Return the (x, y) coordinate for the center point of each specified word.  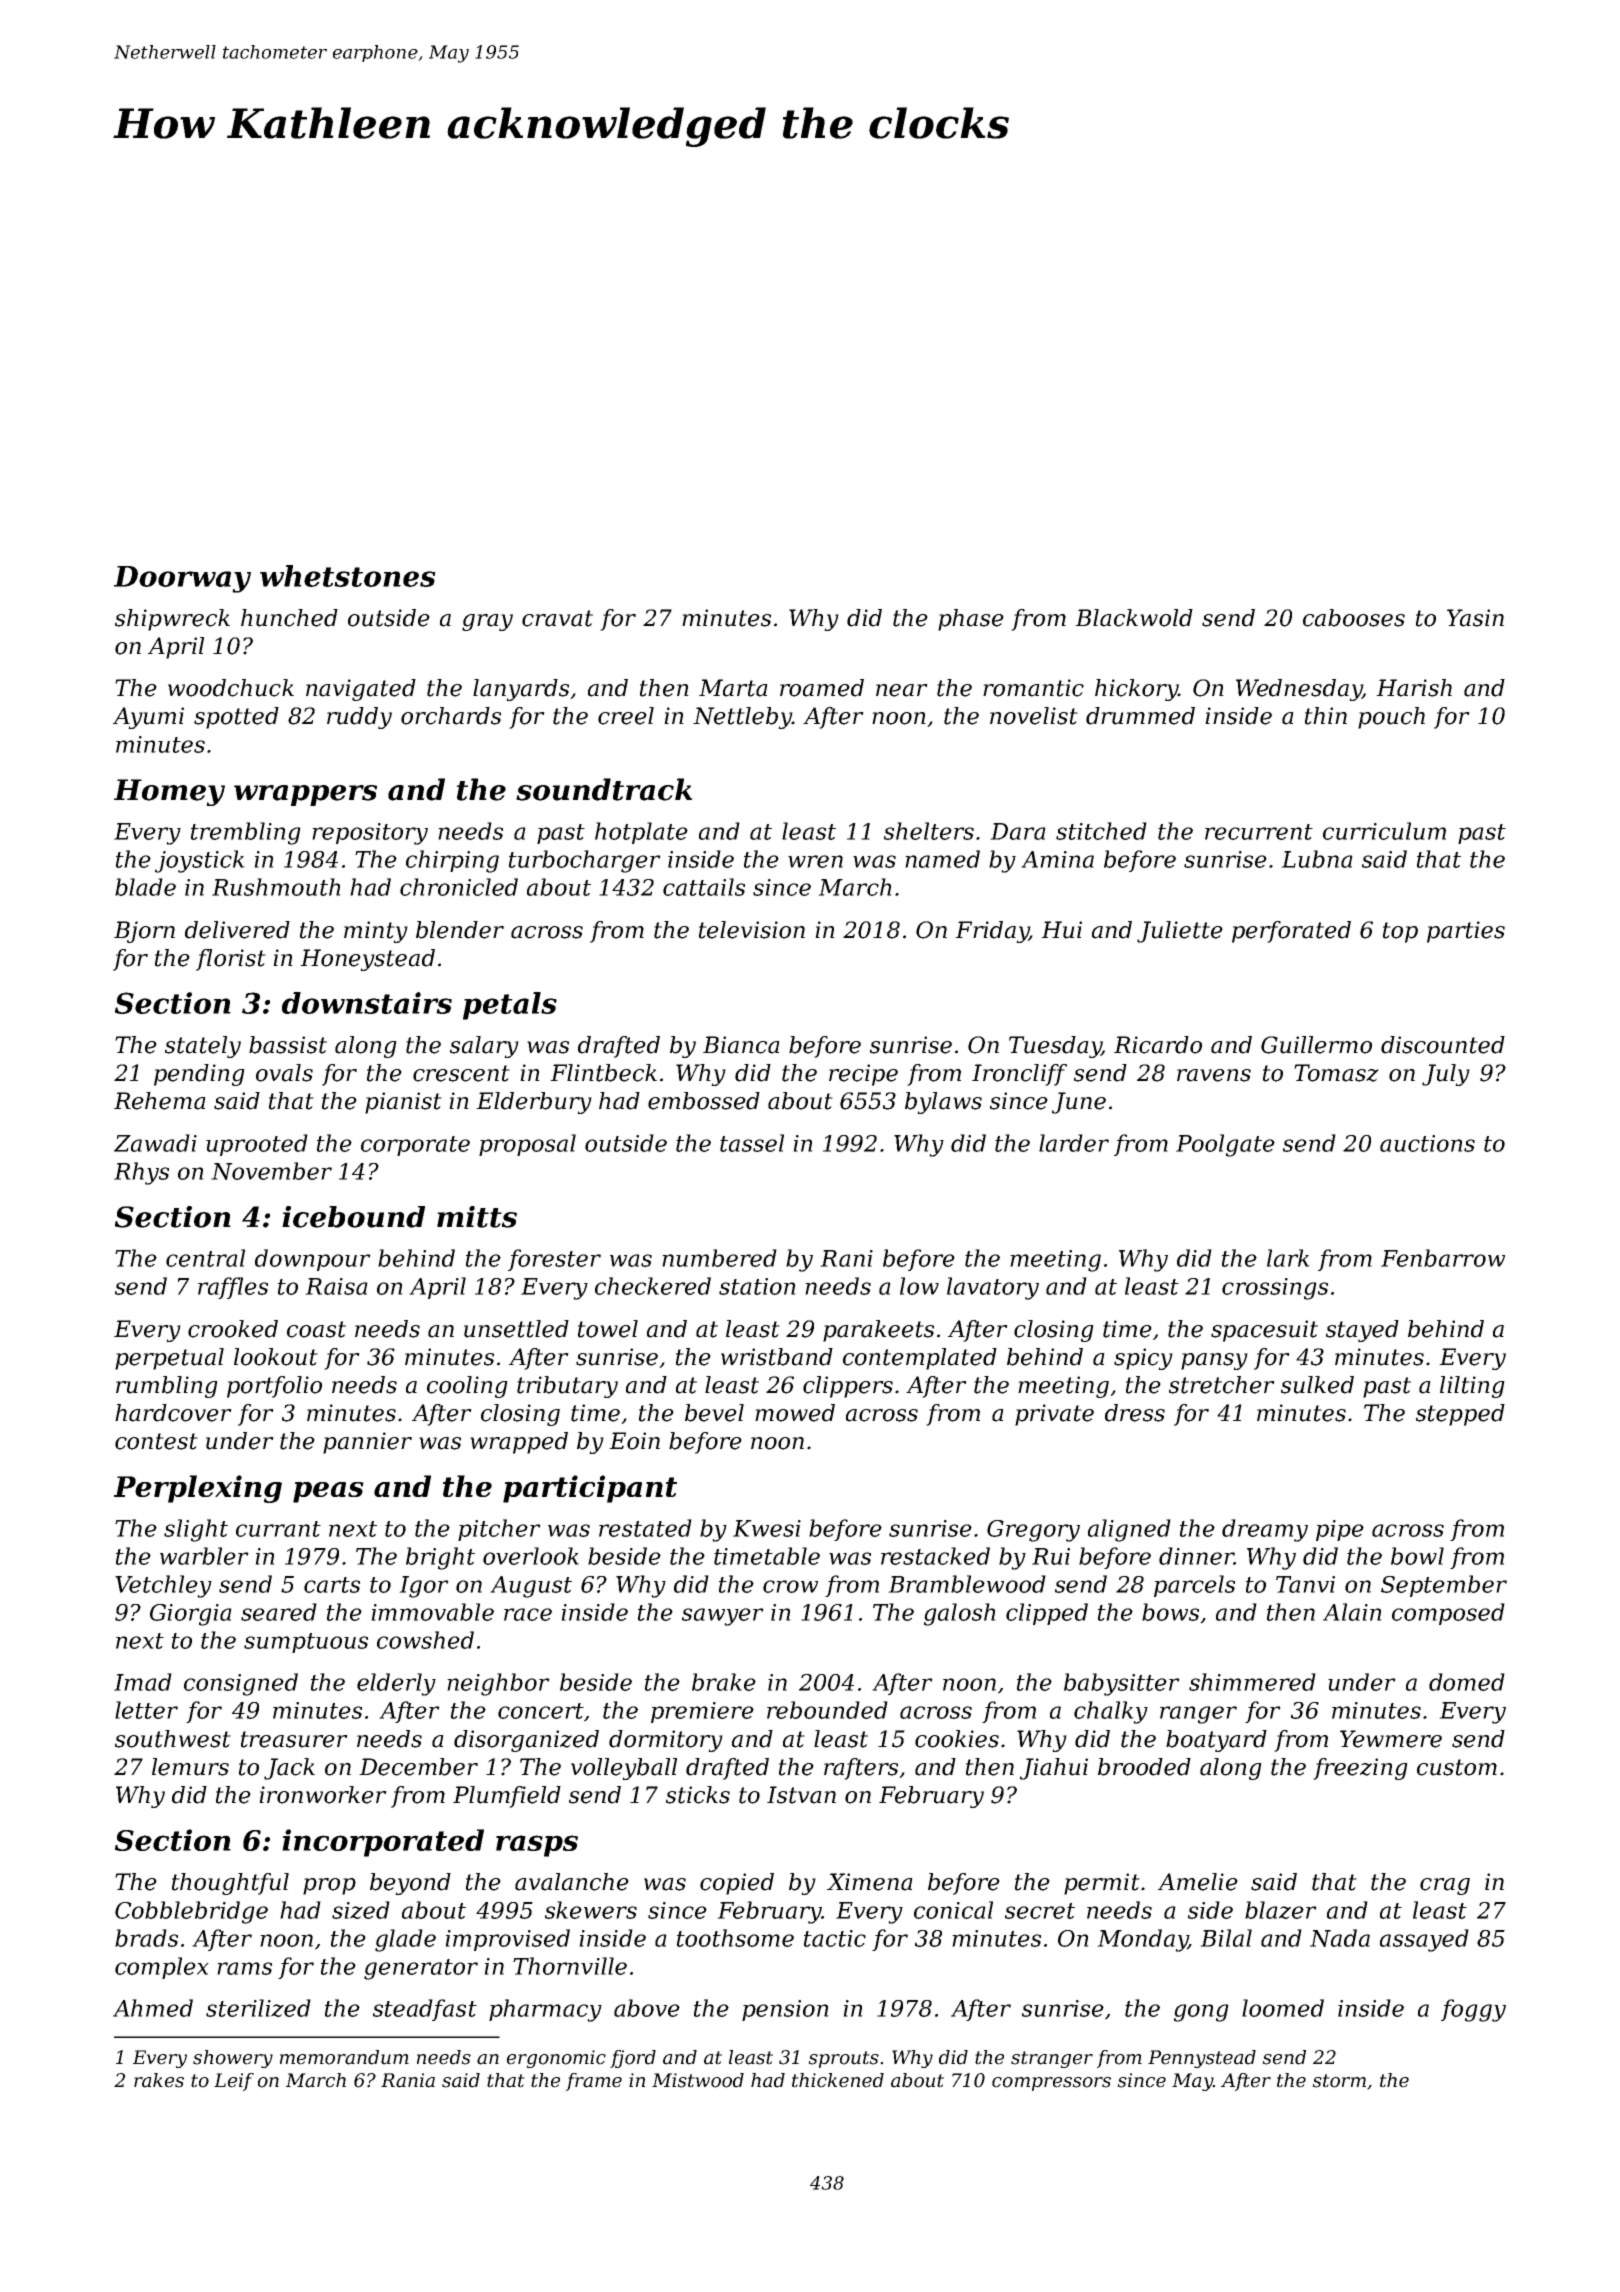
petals (510, 1006)
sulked (1317, 1385)
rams (244, 1968)
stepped (1460, 1415)
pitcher (499, 1530)
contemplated (920, 1359)
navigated (361, 690)
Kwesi (767, 1528)
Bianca (741, 1045)
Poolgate (1225, 1145)
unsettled (516, 1329)
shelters (929, 831)
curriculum (1384, 831)
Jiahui (1054, 1769)
